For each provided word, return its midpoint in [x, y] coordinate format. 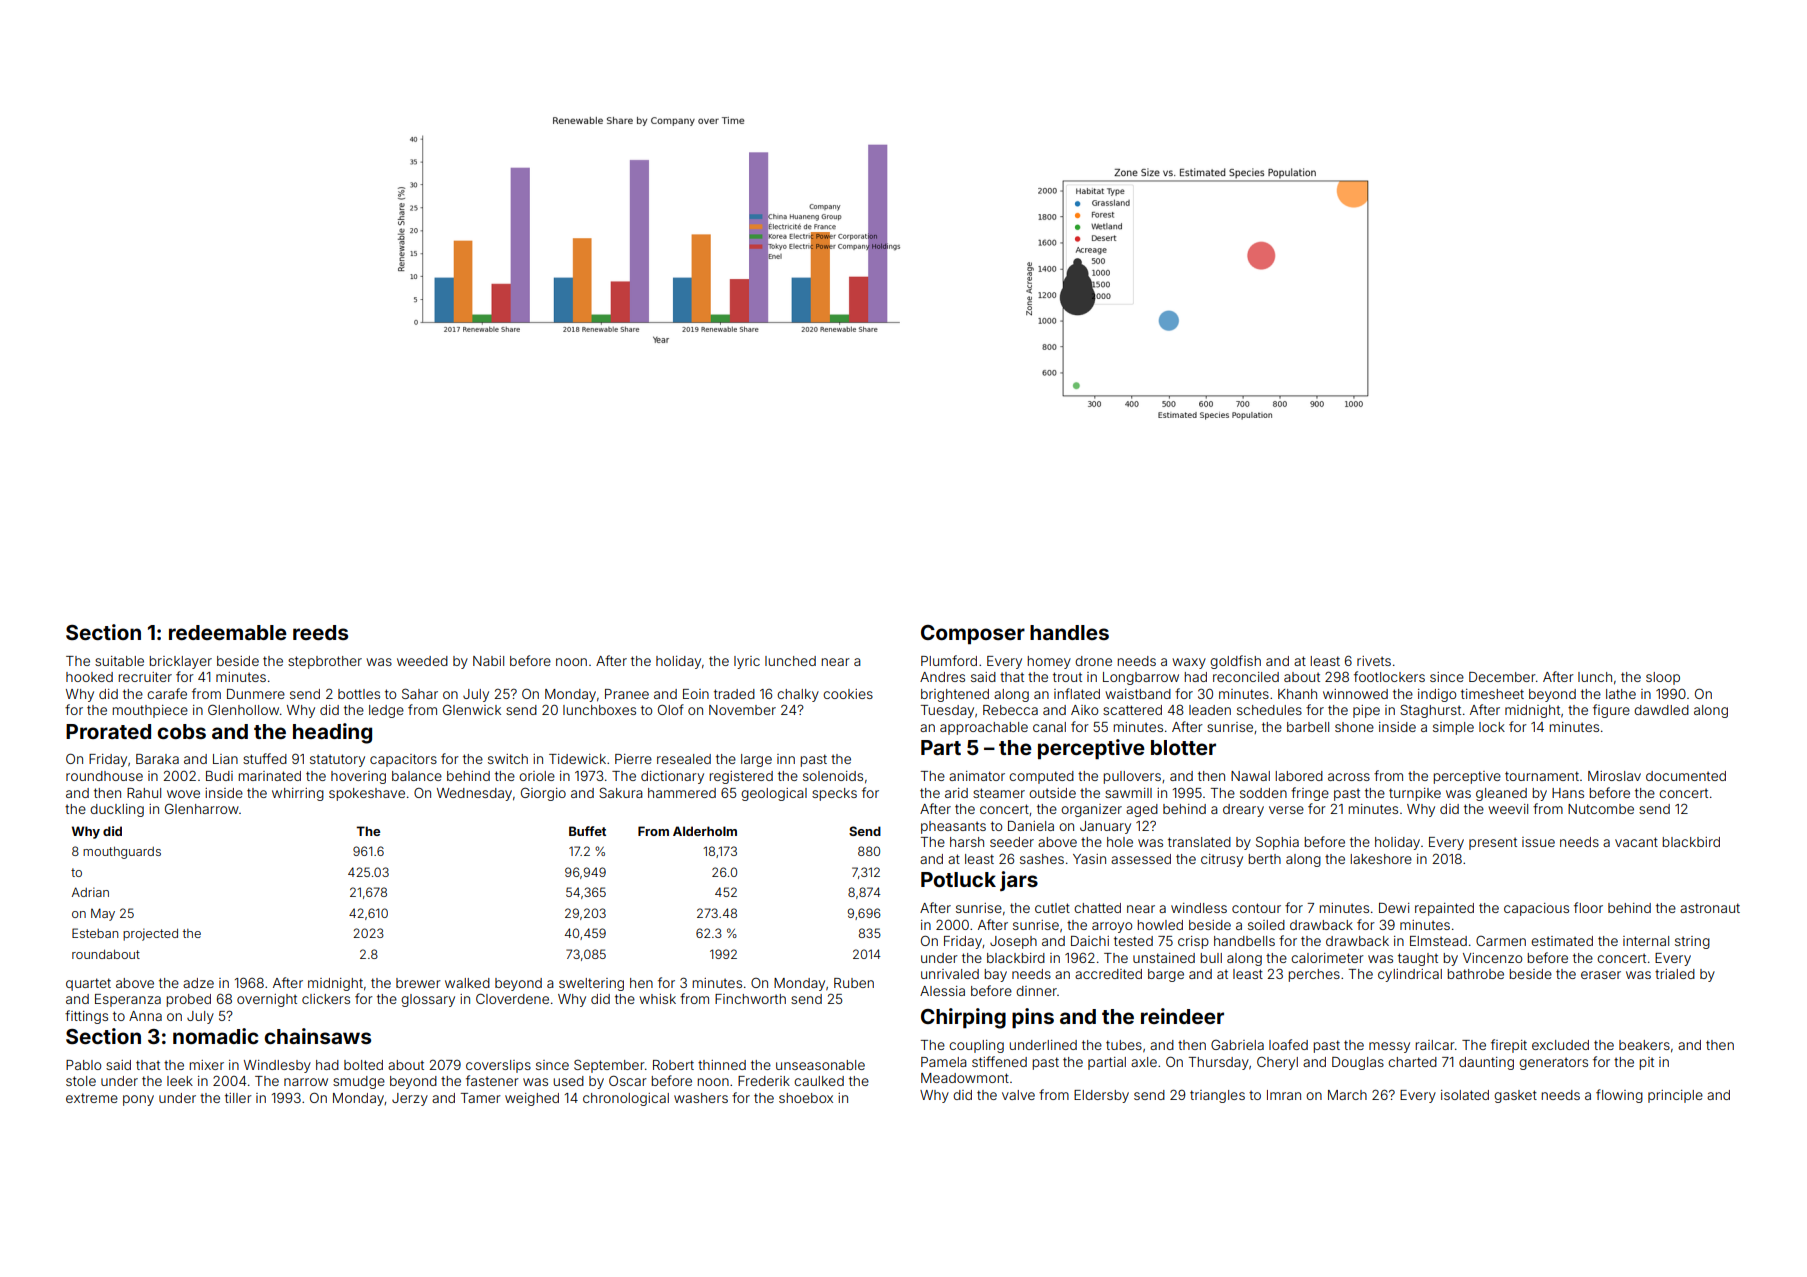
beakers [1644, 1045]
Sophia [1277, 843]
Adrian [90, 892]
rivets [1374, 661]
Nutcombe [1601, 809]
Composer [973, 635]
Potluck [958, 879]
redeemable [228, 632]
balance [417, 776]
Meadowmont [965, 1078]
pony [138, 1100]
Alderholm [705, 831]
